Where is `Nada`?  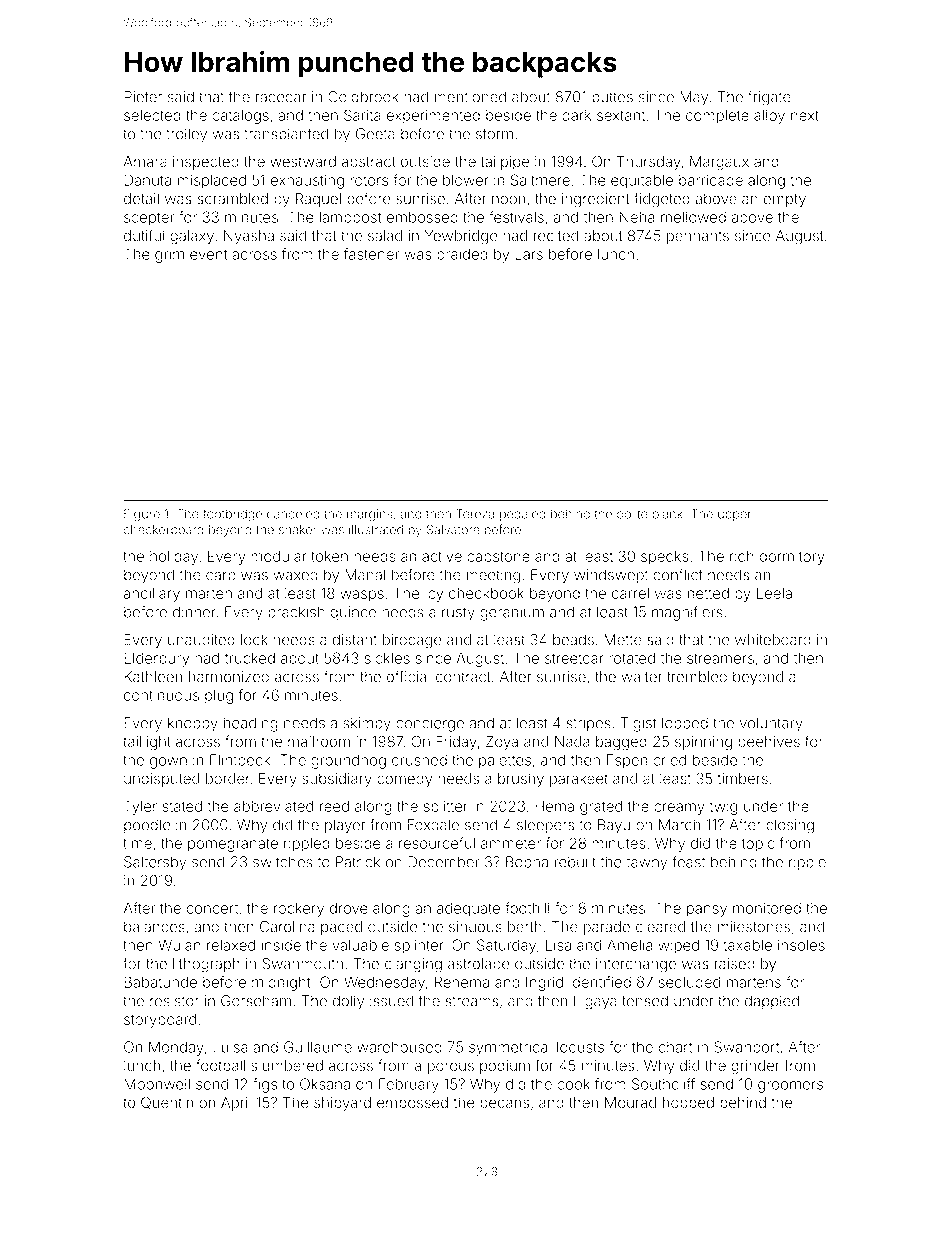 Nada is located at coordinates (572, 742).
